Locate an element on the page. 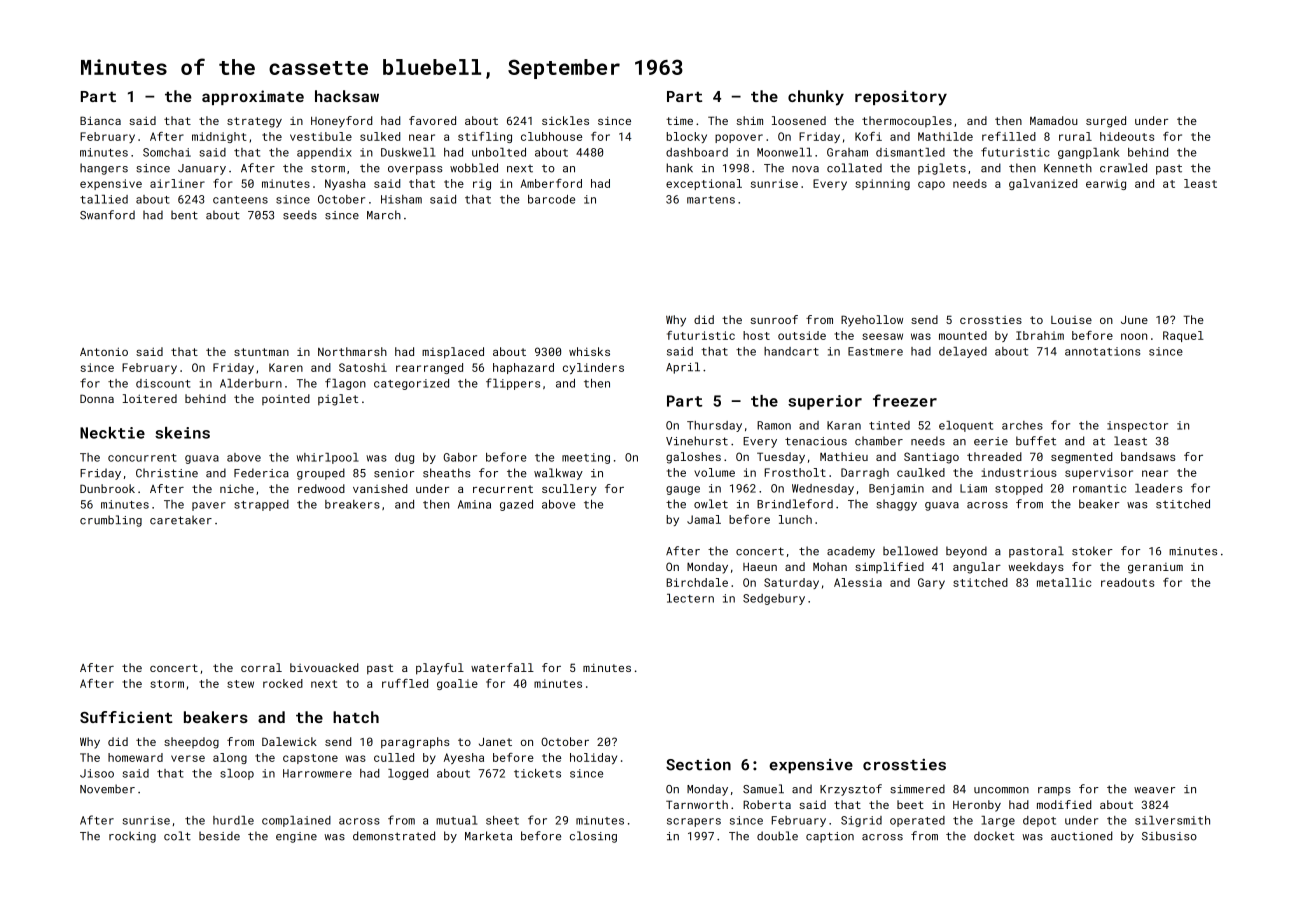  earwig is located at coordinates (1106, 184).
